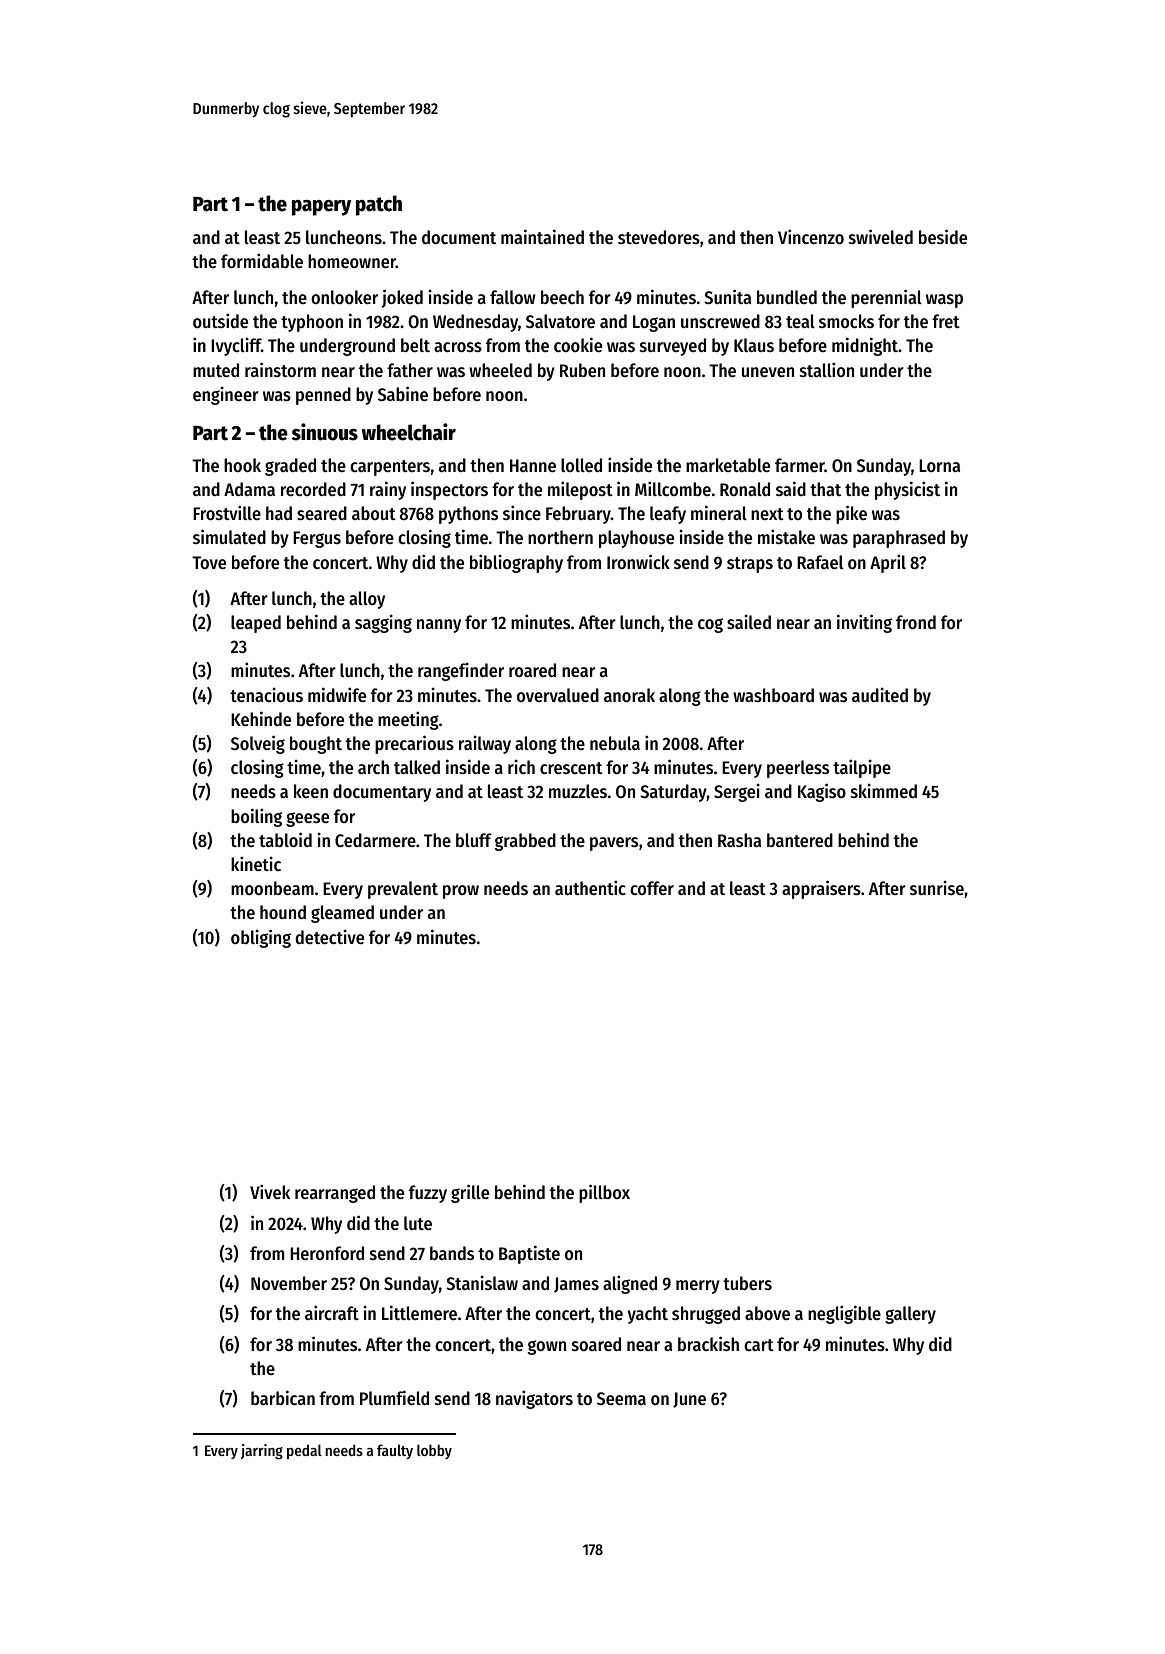 This document has height=1654, width=1165. I want to click on sunrise, so click(937, 887).
